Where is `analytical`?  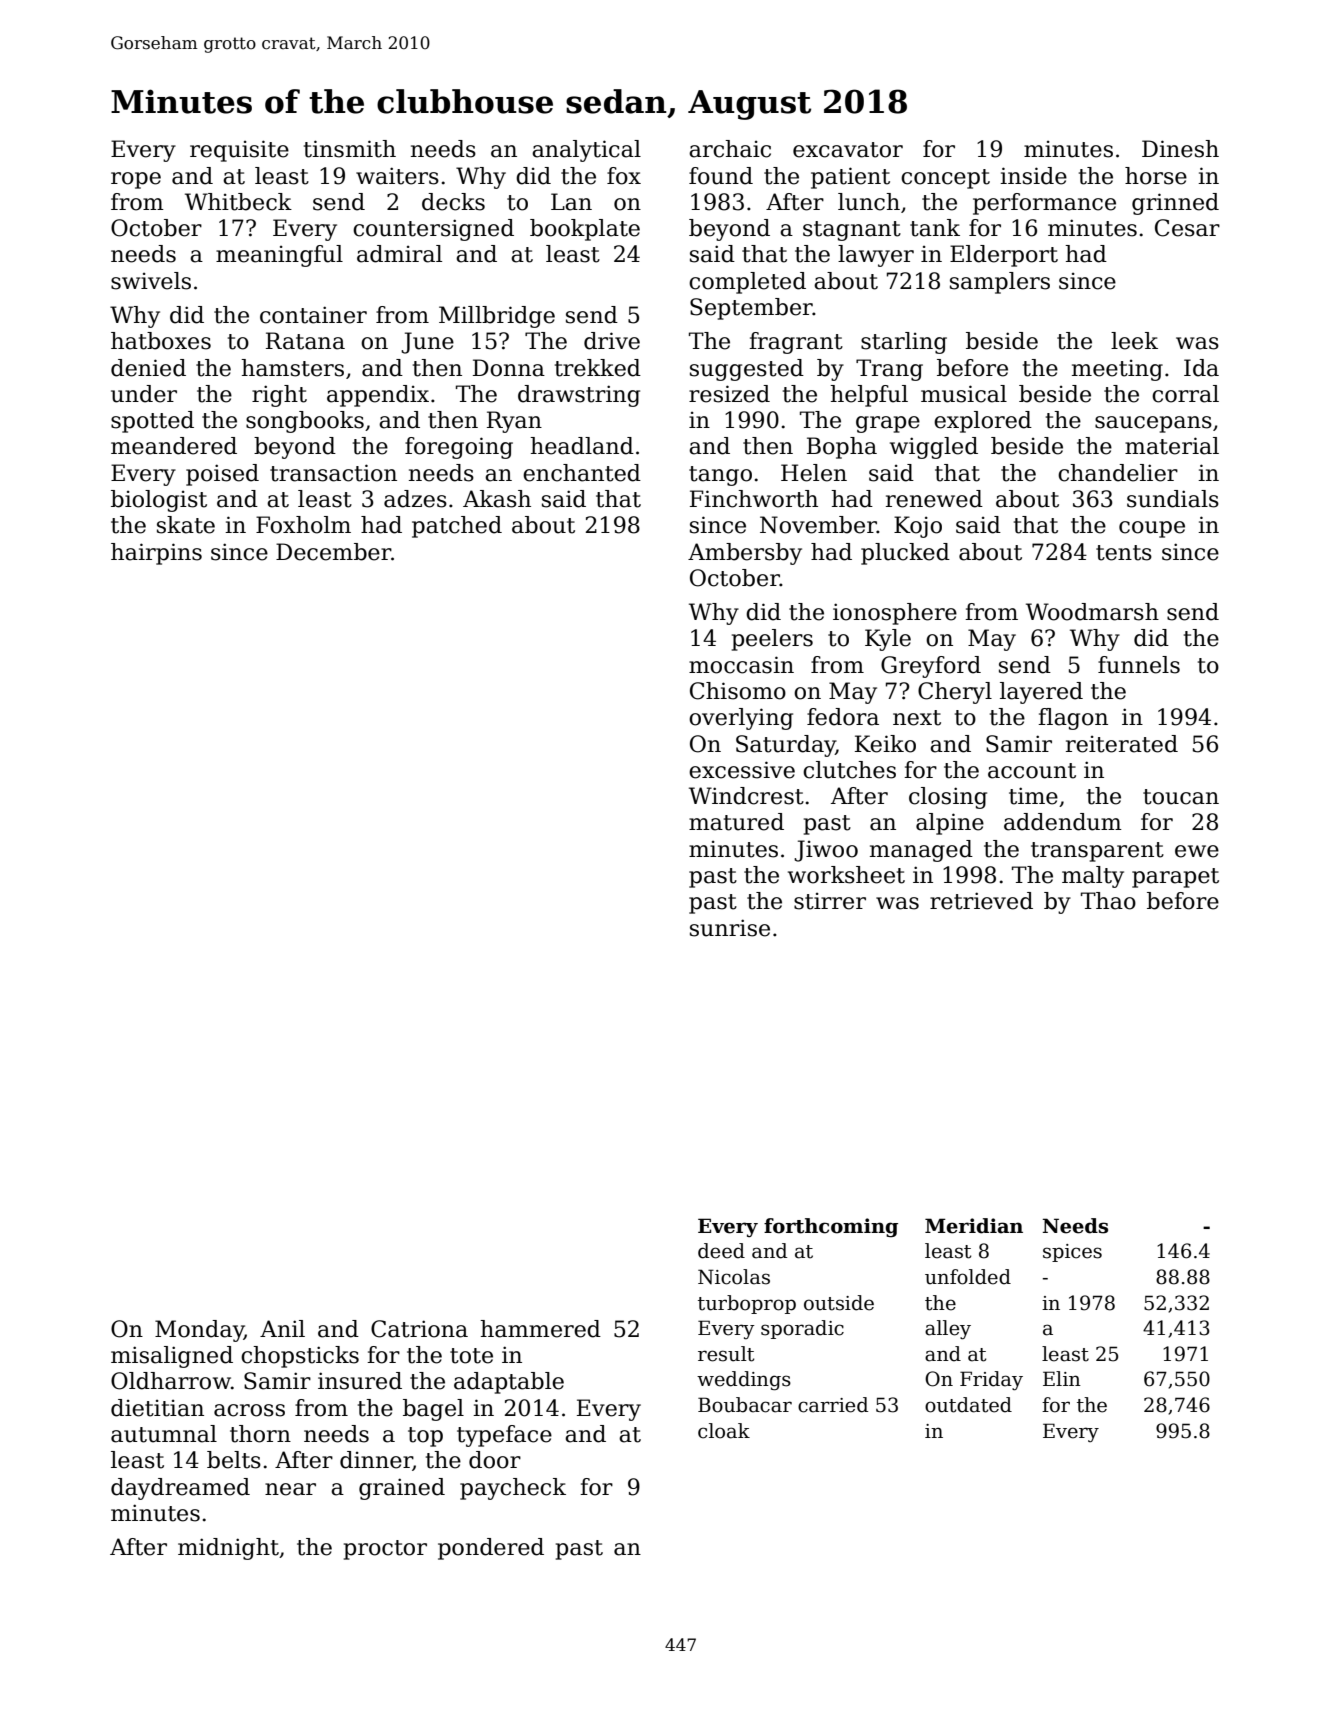
analytical is located at coordinates (586, 151).
